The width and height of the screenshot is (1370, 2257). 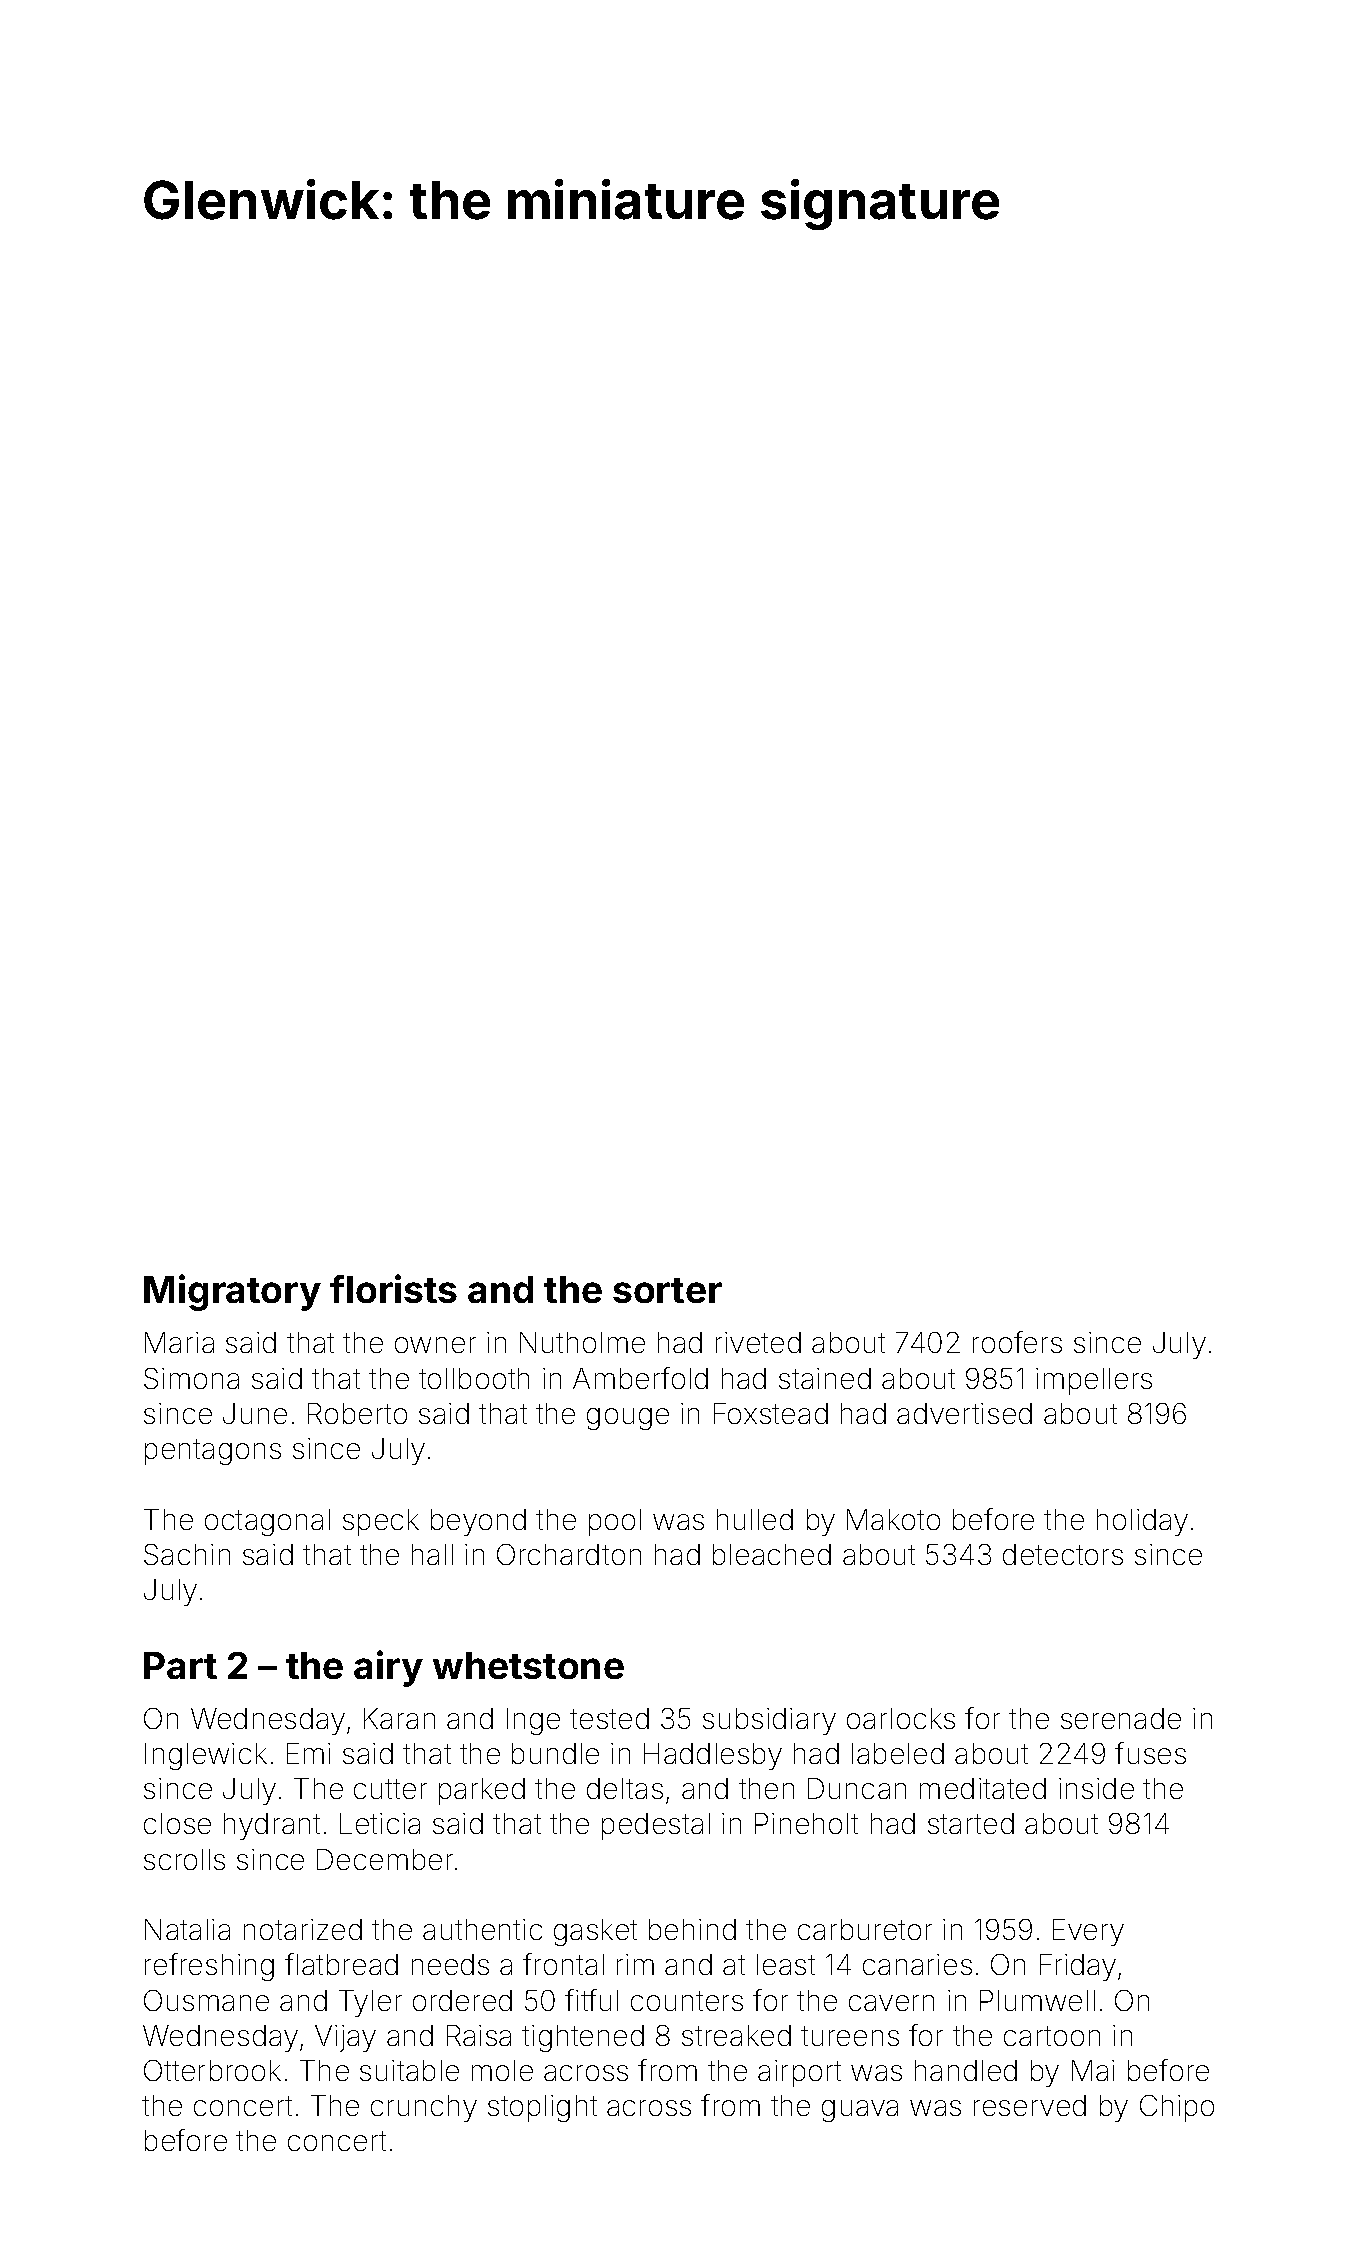 What do you see at coordinates (1150, 1753) in the screenshot?
I see `fuses` at bounding box center [1150, 1753].
